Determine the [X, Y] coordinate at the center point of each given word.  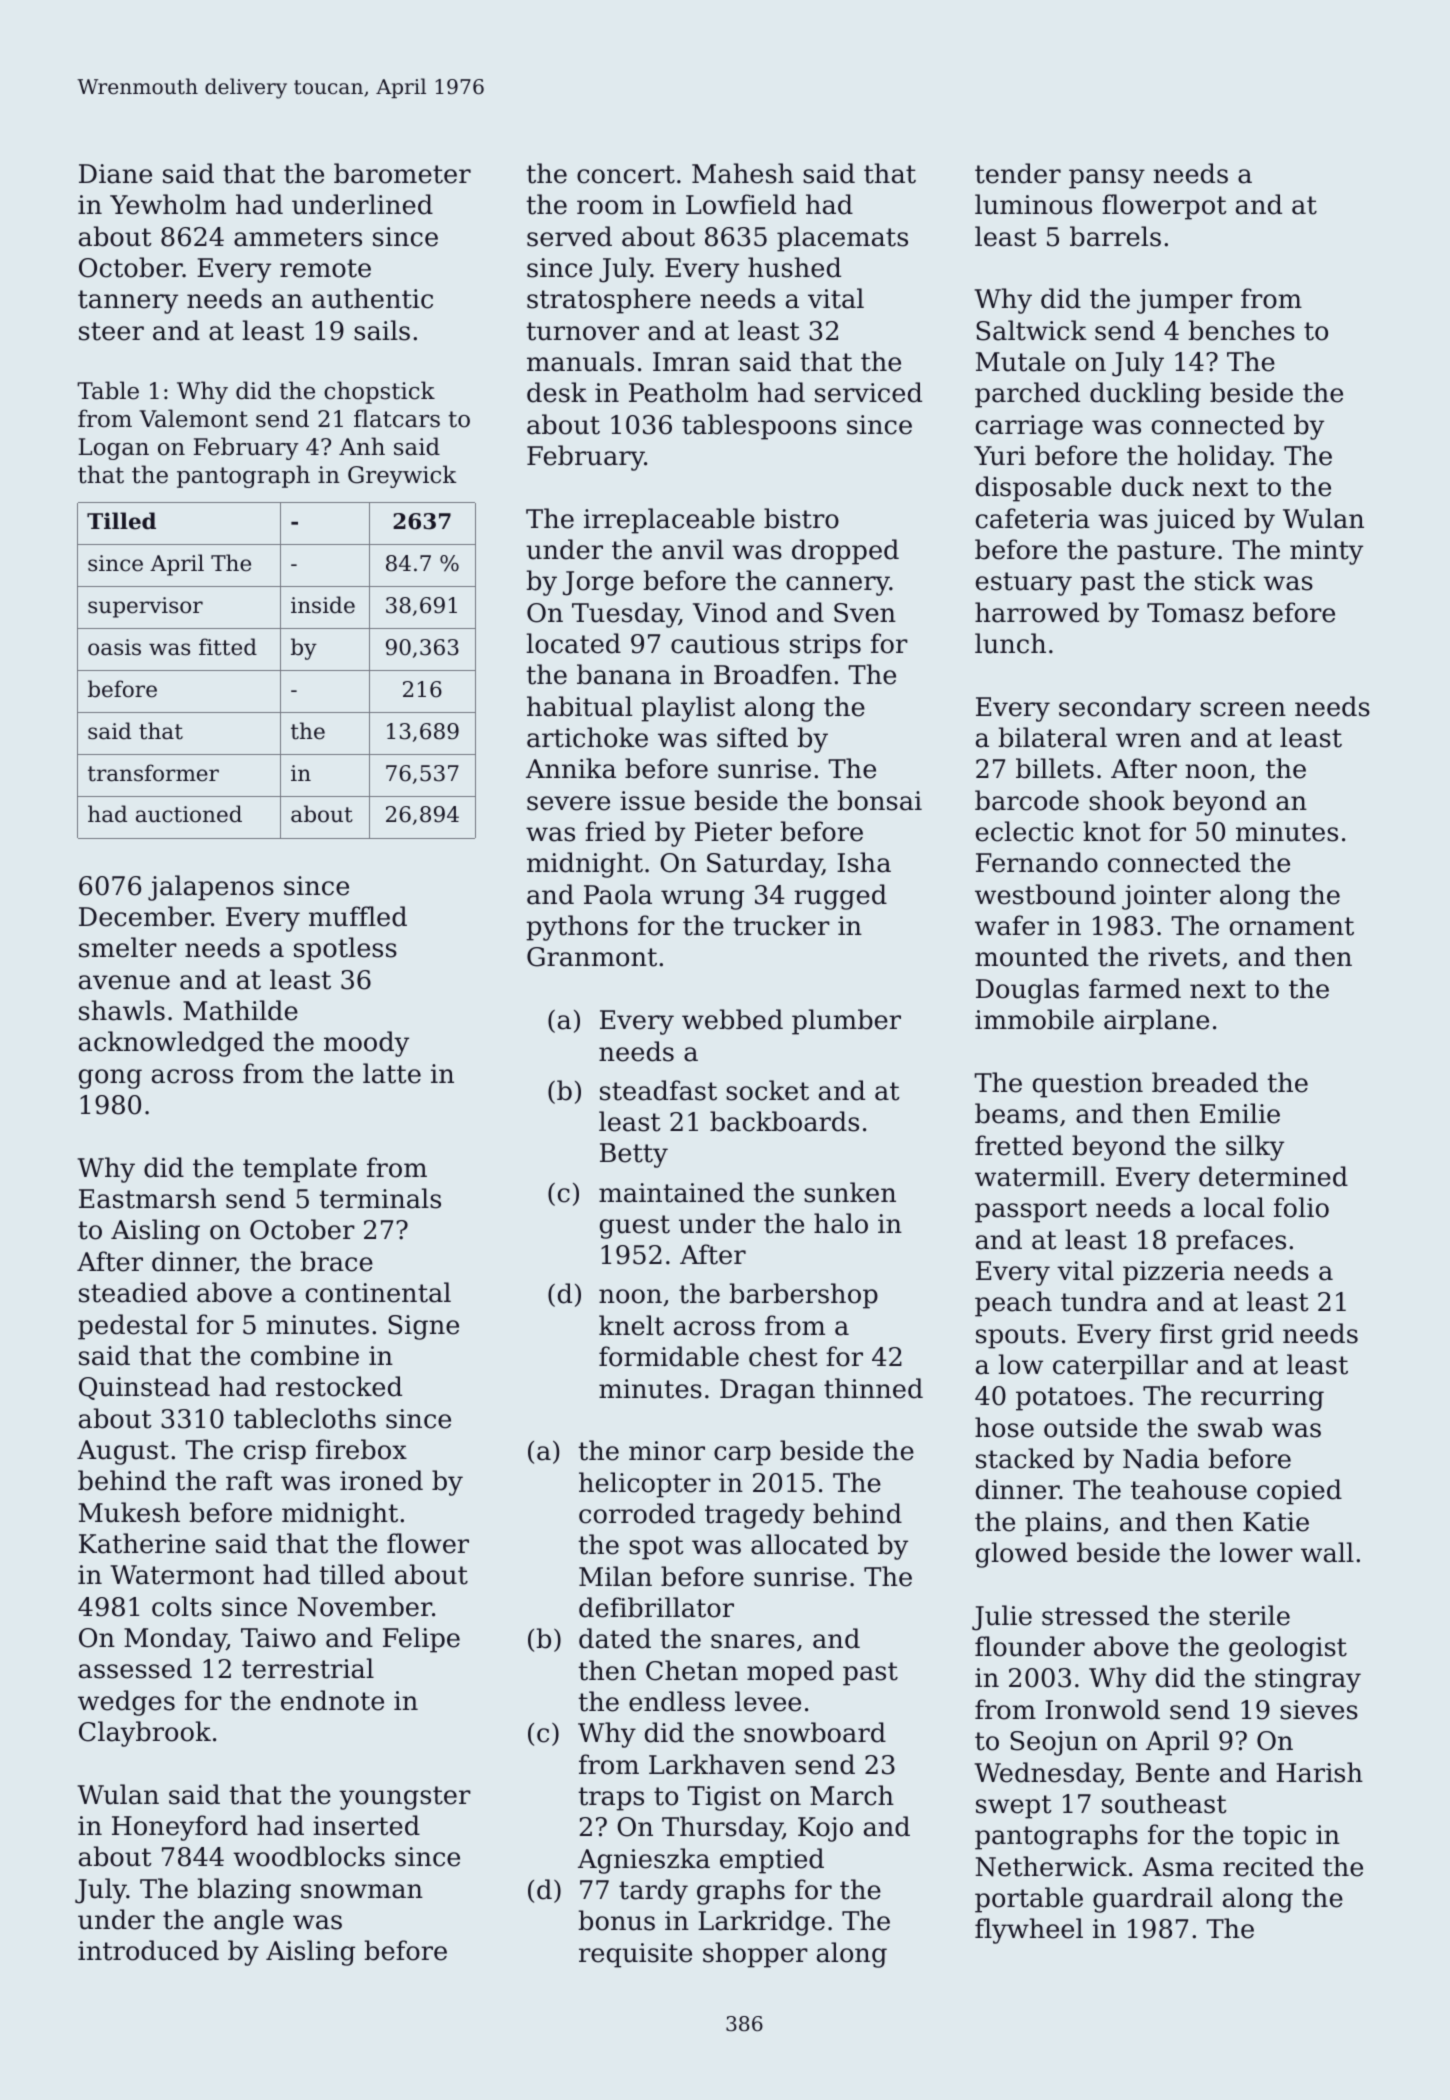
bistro [801, 518]
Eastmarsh [147, 1198]
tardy [653, 1892]
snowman [362, 1891]
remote [325, 268]
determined [1273, 1176]
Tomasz [1195, 613]
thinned [873, 1388]
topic [1274, 1837]
